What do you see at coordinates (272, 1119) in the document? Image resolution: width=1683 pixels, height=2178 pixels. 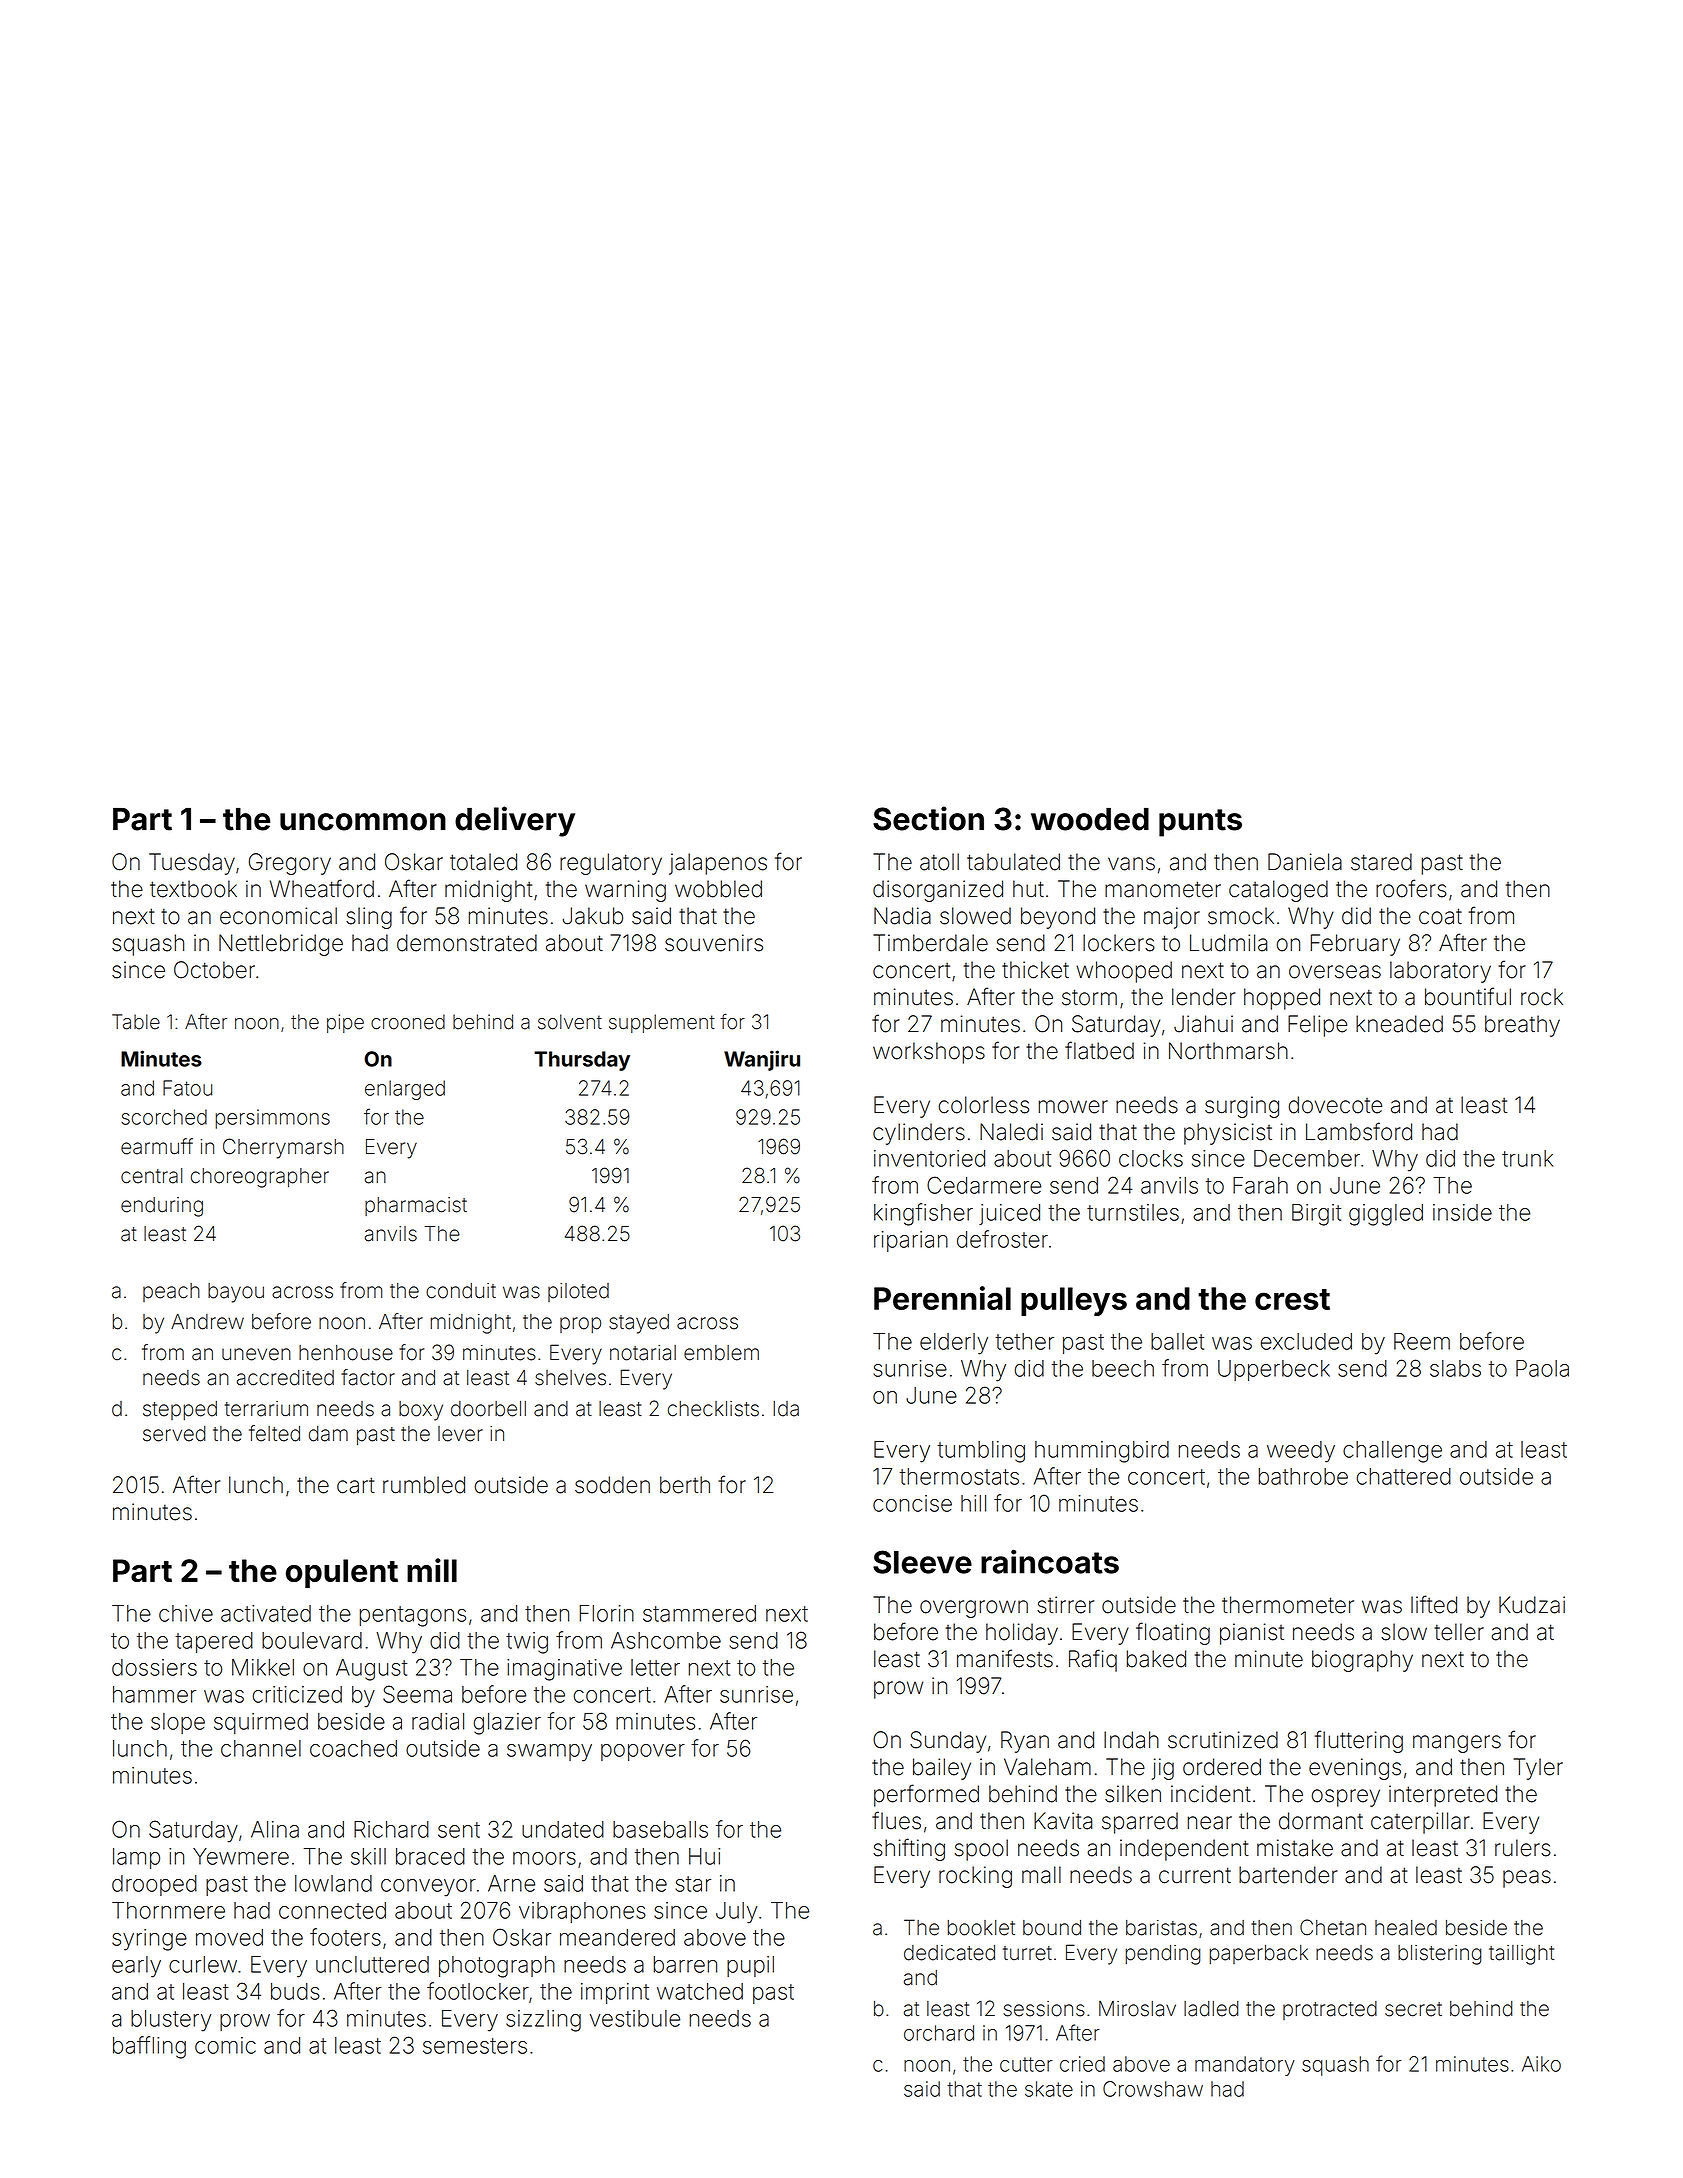 I see `persimmons` at bounding box center [272, 1119].
